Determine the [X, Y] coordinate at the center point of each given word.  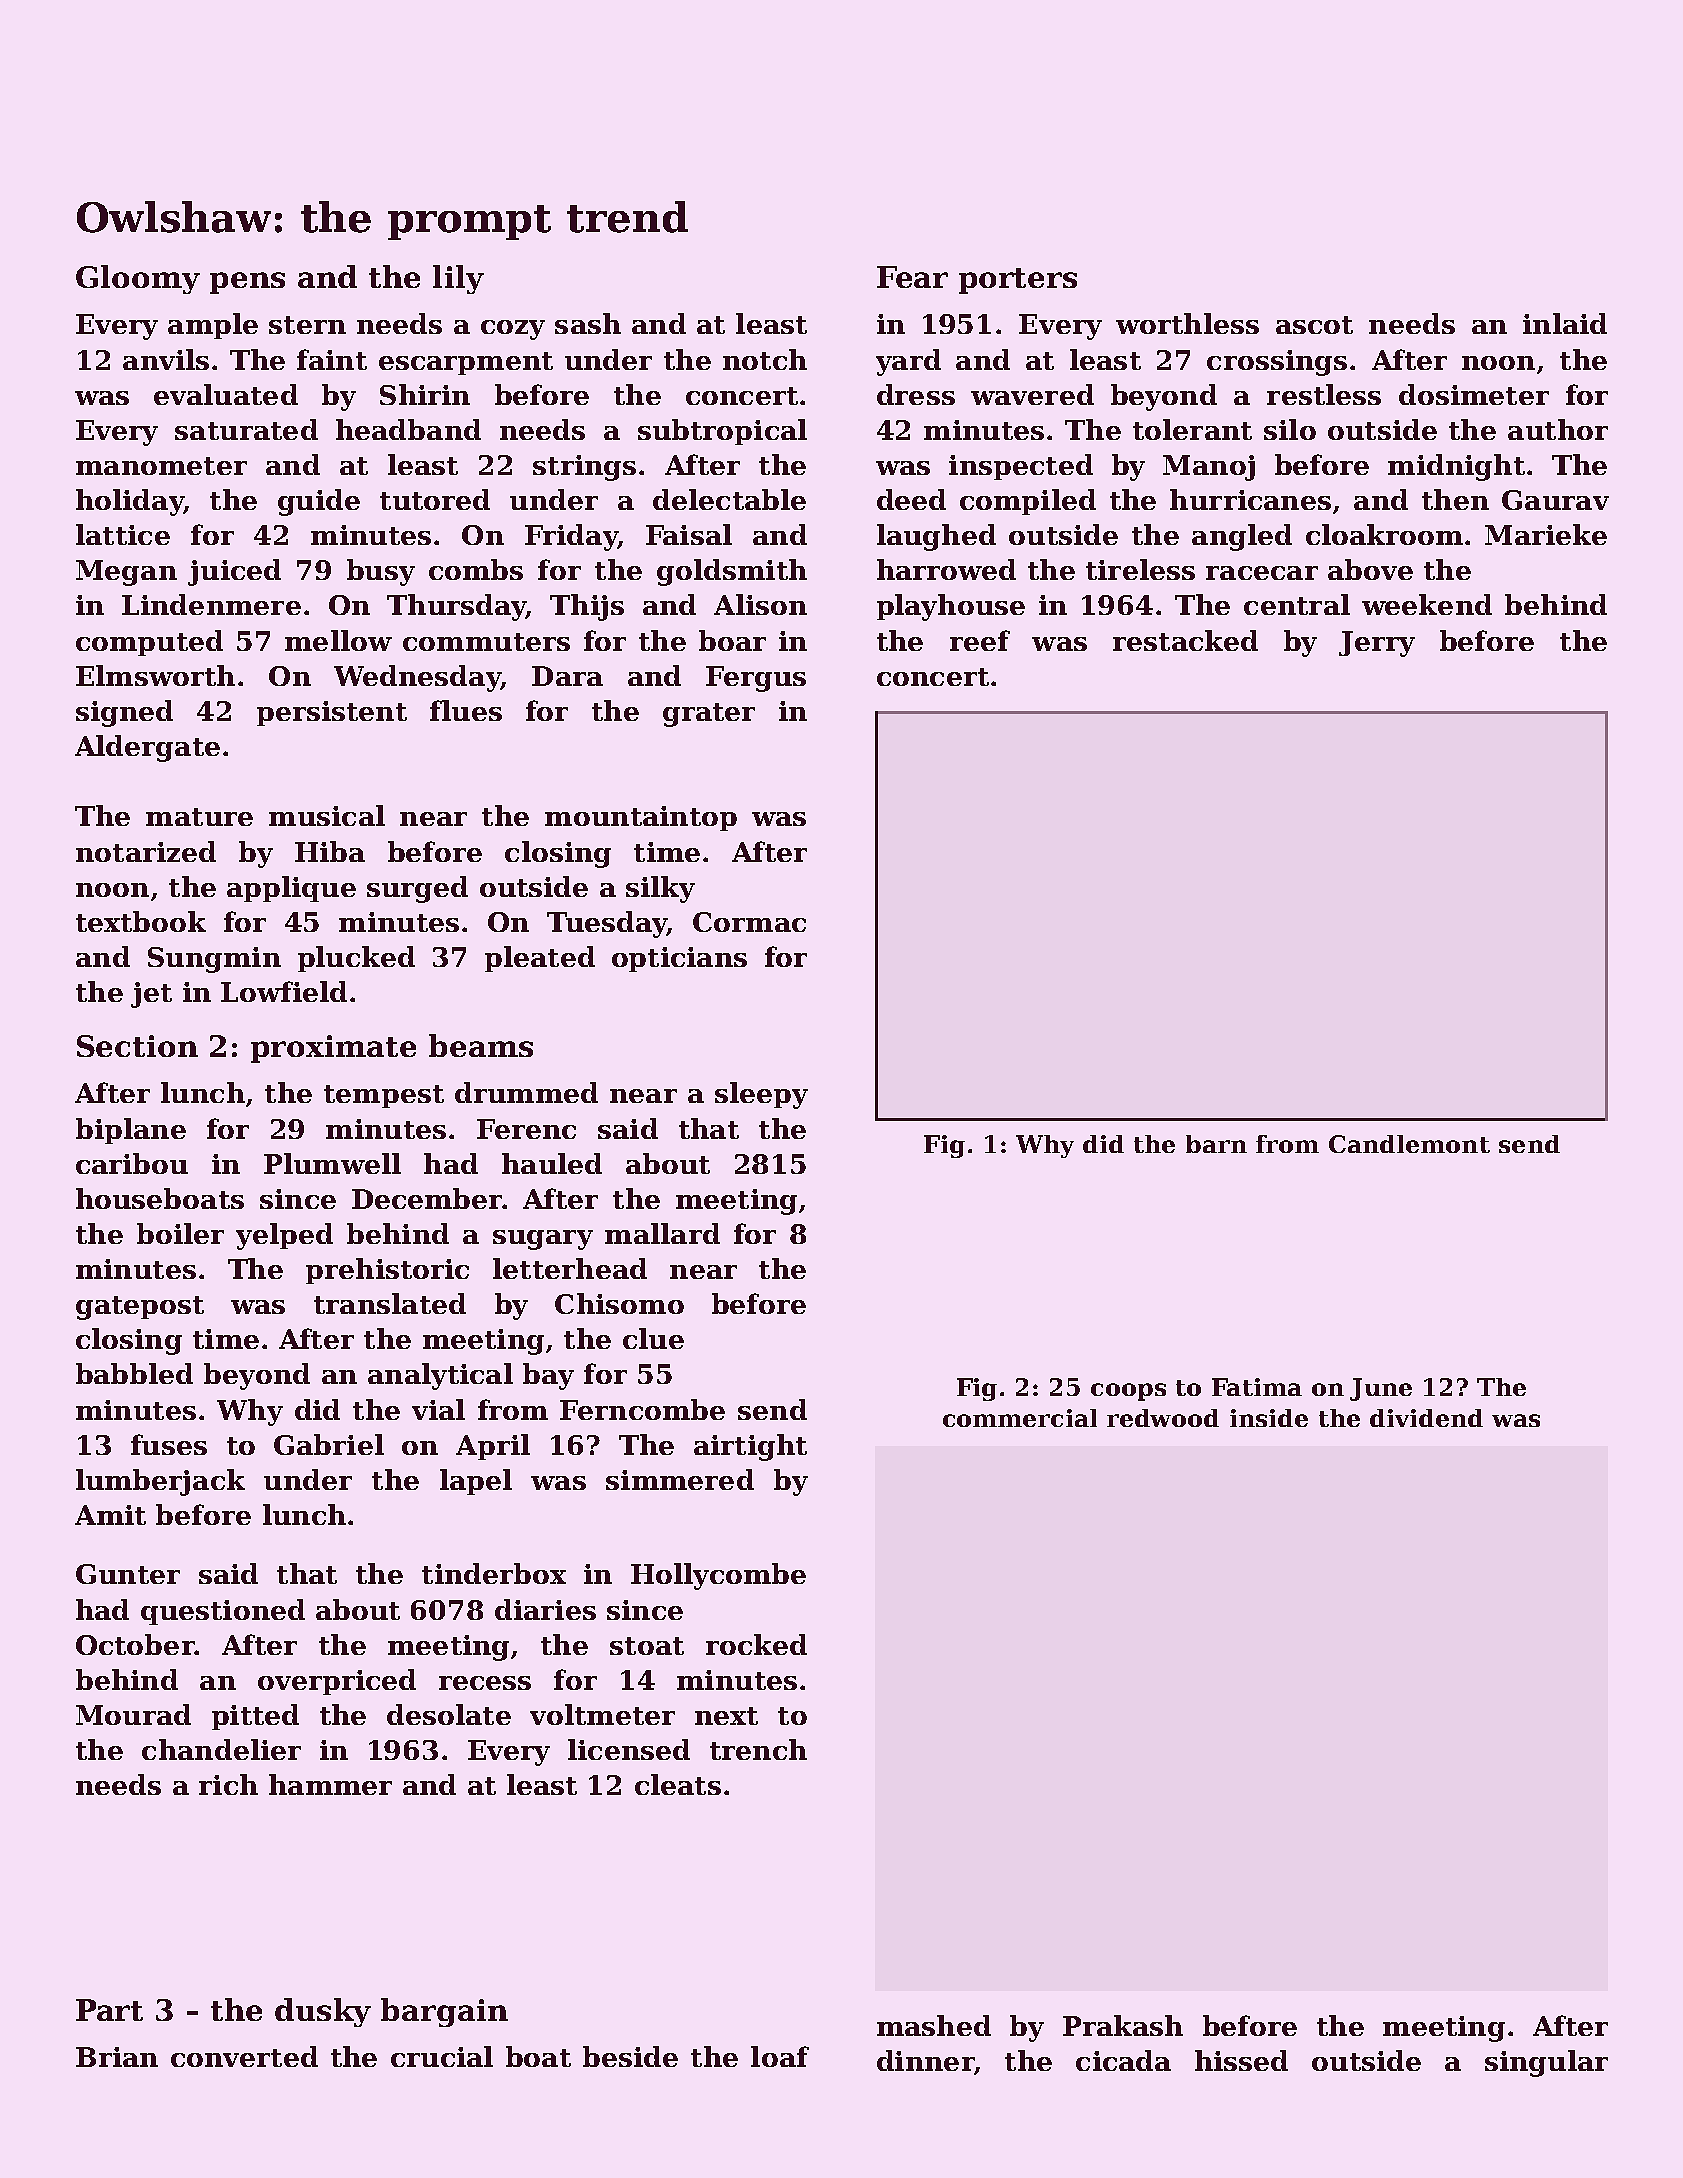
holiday [129, 502]
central [1297, 604]
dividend [1426, 1418]
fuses [169, 1444]
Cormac [749, 922]
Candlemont [1409, 1144]
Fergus [756, 679]
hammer [330, 1784]
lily [458, 279]
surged [417, 889]
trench [758, 1749]
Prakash [1123, 2025]
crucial [442, 2056]
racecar [1262, 573]
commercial [1020, 1418]
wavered [1032, 394]
